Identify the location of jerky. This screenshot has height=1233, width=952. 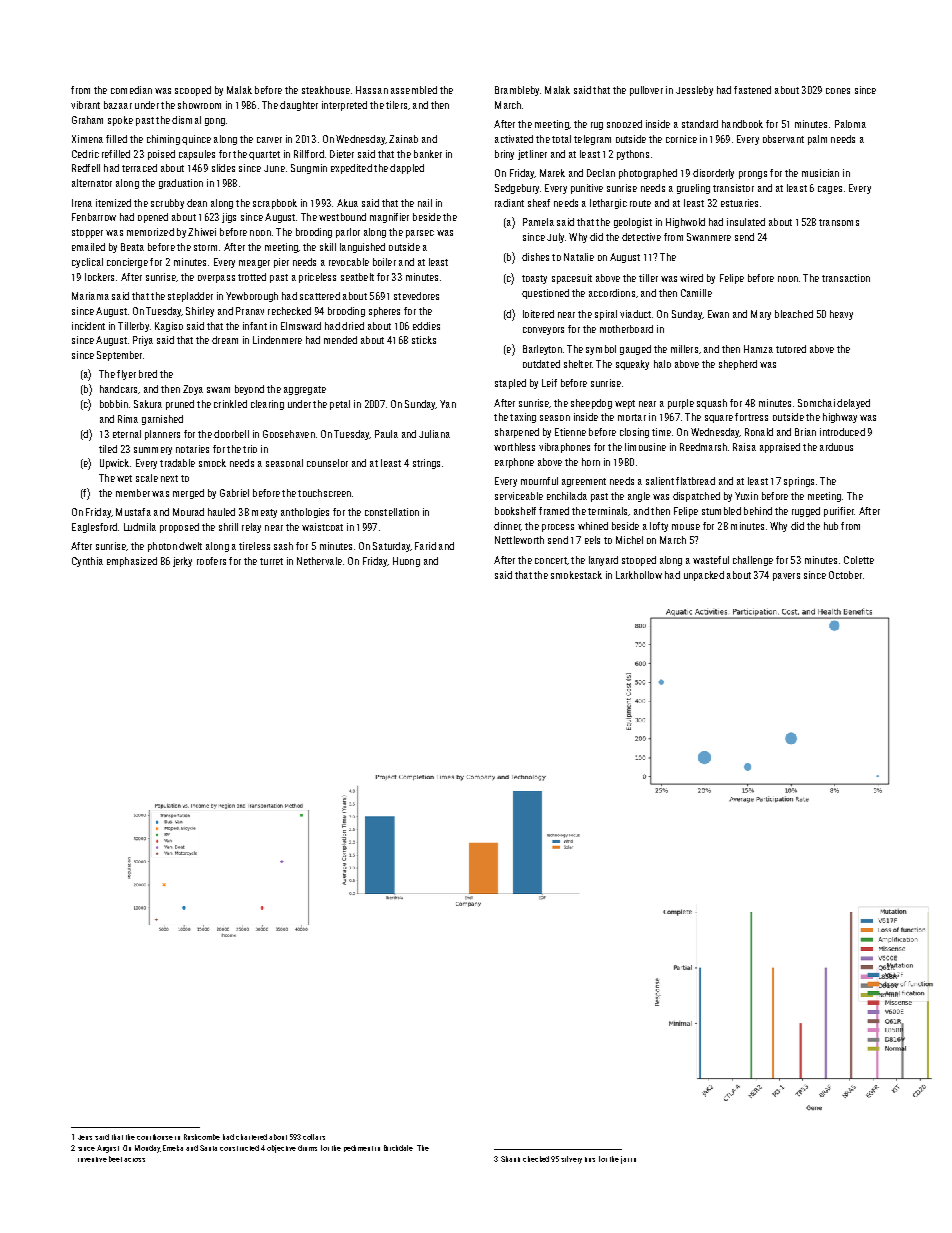
(182, 562).
